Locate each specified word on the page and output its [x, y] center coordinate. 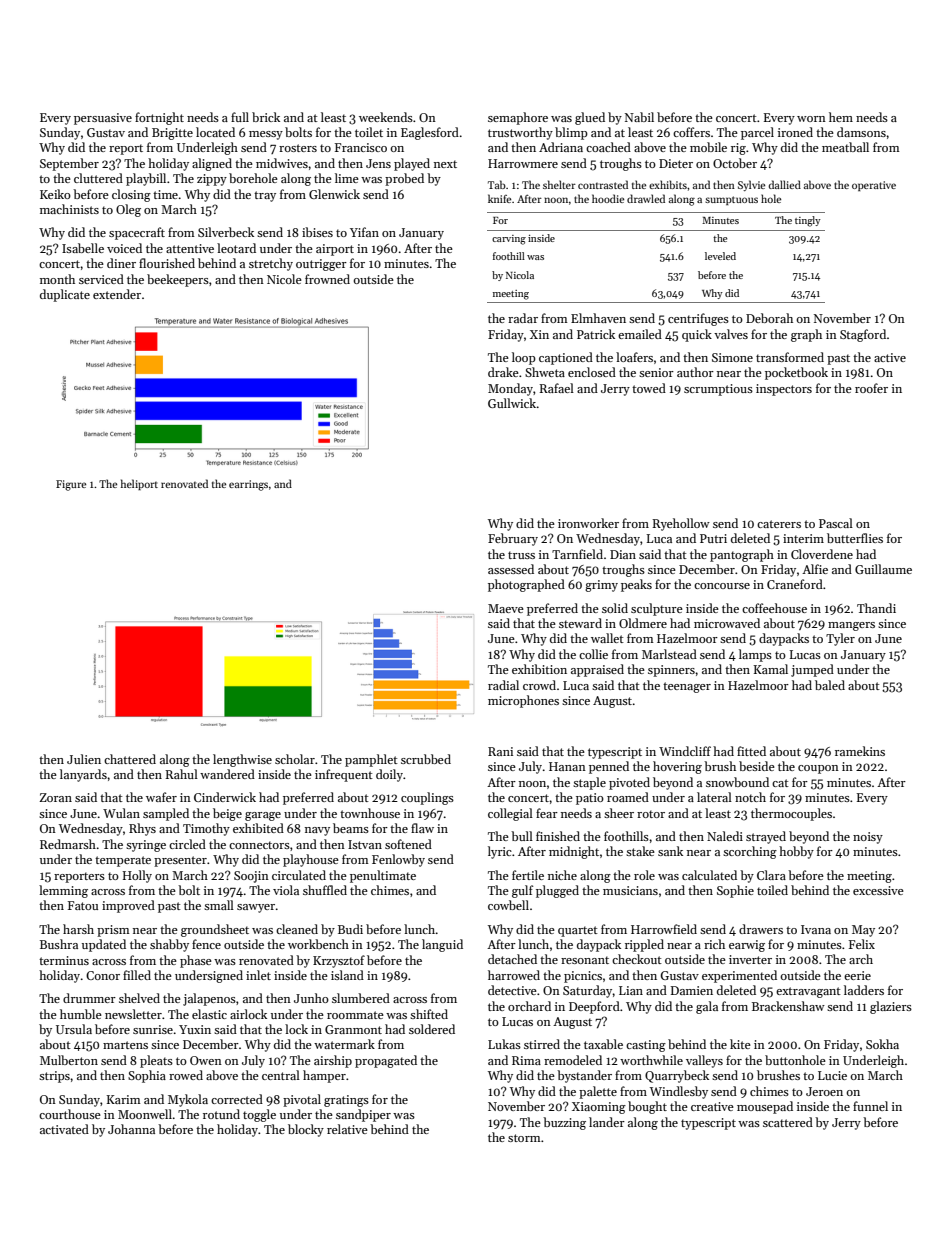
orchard [529, 1006]
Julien [84, 759]
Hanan [567, 766]
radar [523, 318]
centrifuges [698, 319]
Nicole [284, 279]
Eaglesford [430, 133]
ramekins [860, 751]
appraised [597, 670]
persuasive [103, 119]
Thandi [876, 608]
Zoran [56, 797]
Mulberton [69, 1060]
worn [811, 119]
